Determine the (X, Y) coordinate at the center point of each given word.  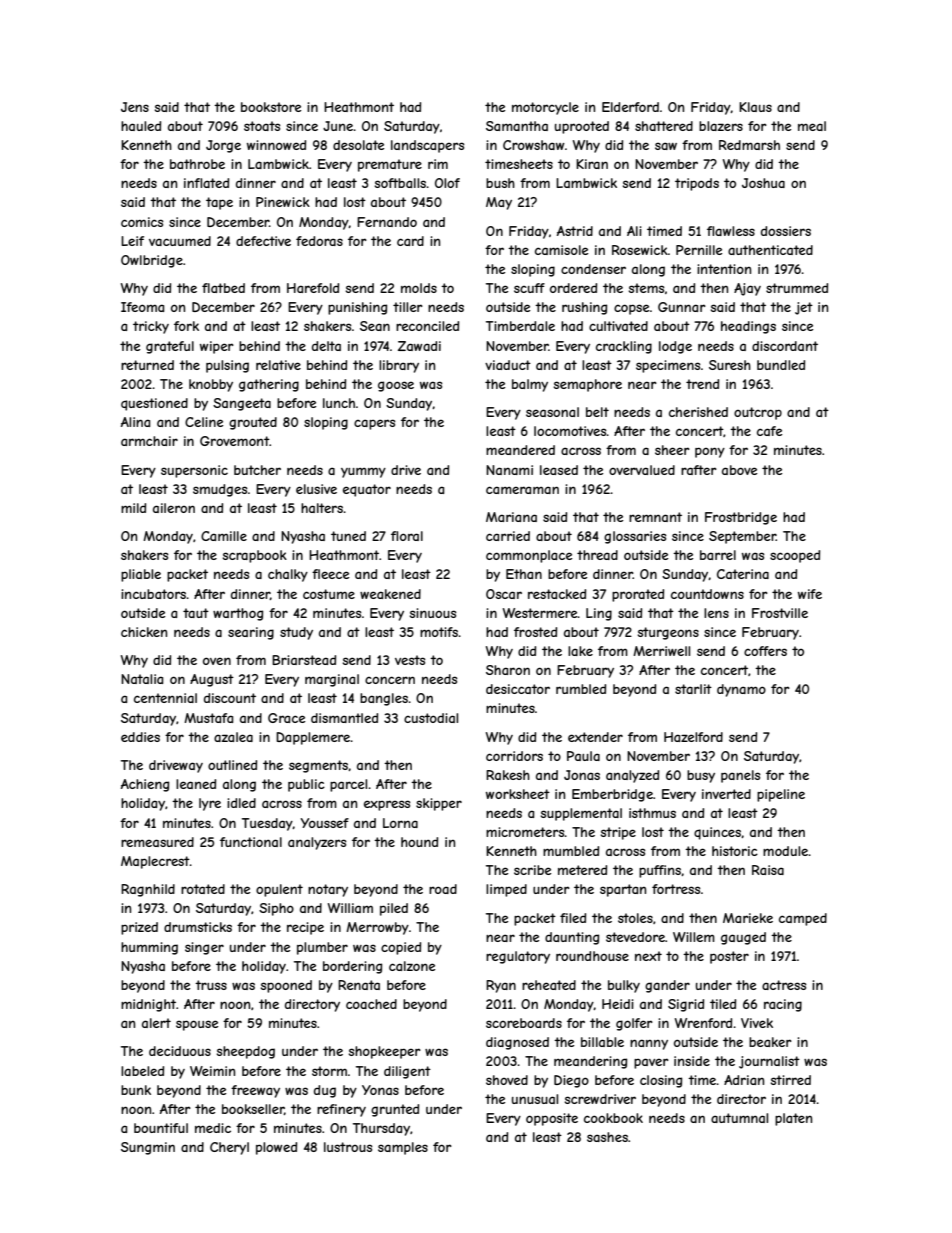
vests (410, 660)
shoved (507, 1080)
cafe (769, 431)
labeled (142, 1071)
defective (263, 241)
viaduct (508, 365)
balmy (530, 385)
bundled (781, 365)
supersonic (194, 471)
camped (803, 919)
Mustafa (208, 718)
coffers (765, 651)
